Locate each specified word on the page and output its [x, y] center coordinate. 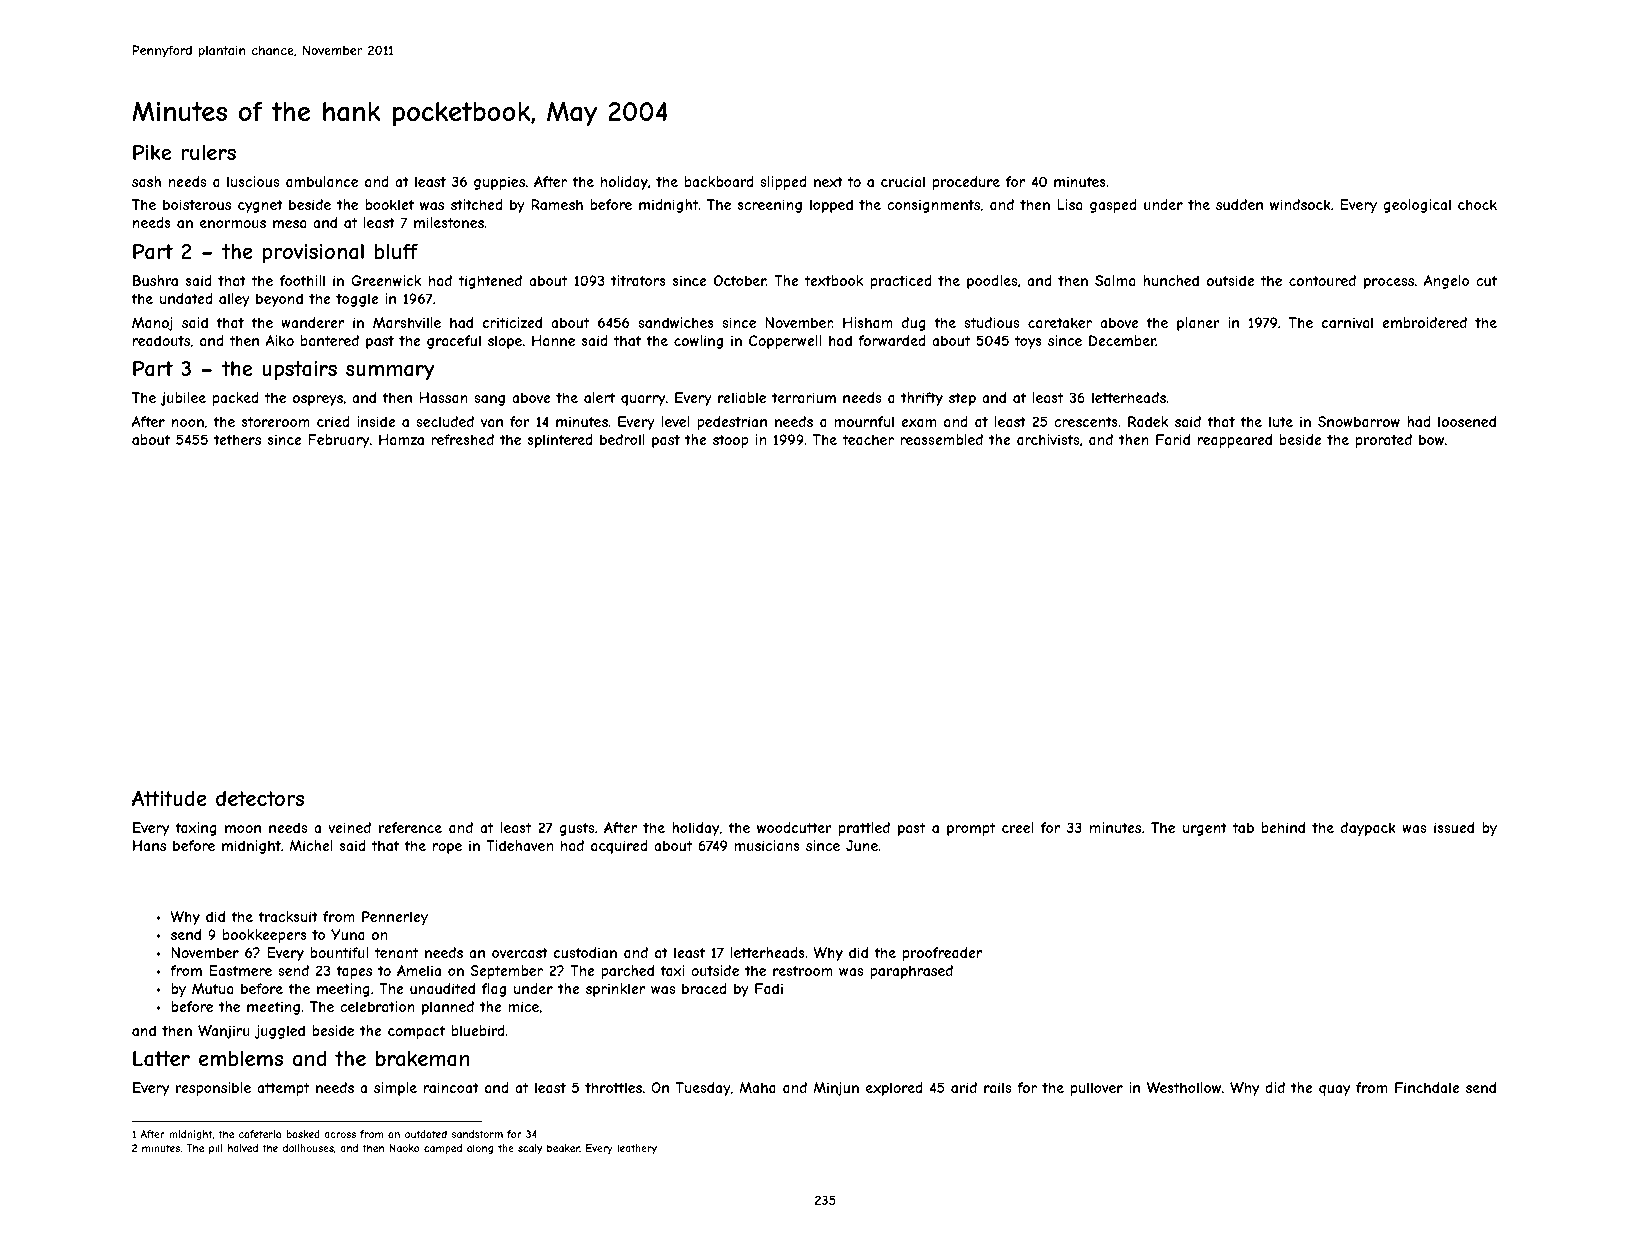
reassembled [941, 439]
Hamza [401, 439]
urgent [1205, 829]
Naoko [404, 1148]
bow [1431, 439]
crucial [903, 181]
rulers [208, 152]
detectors [260, 798]
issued [1454, 827]
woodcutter [794, 827]
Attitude [169, 798]
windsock [1300, 204]
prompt [971, 829]
